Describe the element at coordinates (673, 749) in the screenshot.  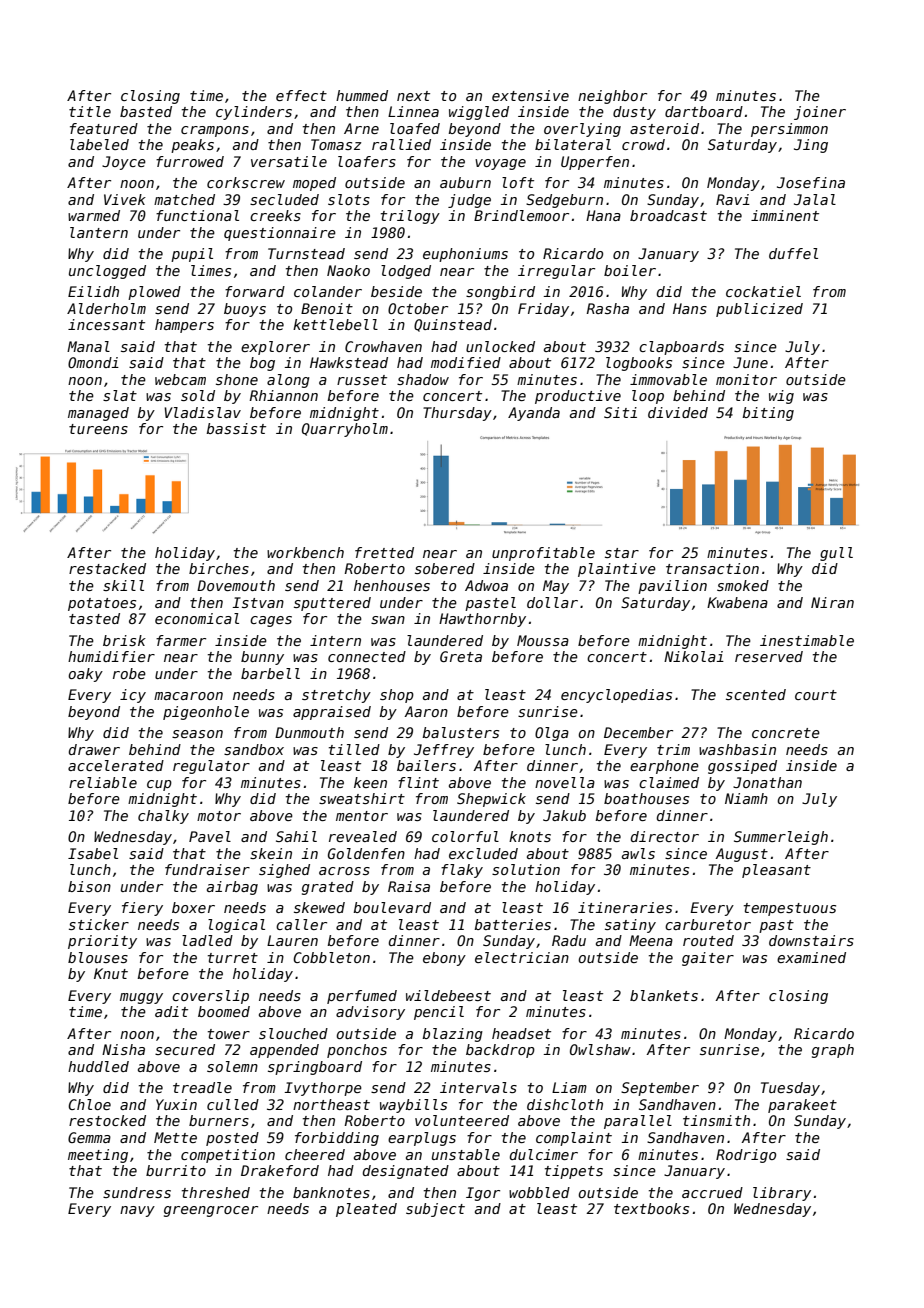
I see `trim` at that location.
